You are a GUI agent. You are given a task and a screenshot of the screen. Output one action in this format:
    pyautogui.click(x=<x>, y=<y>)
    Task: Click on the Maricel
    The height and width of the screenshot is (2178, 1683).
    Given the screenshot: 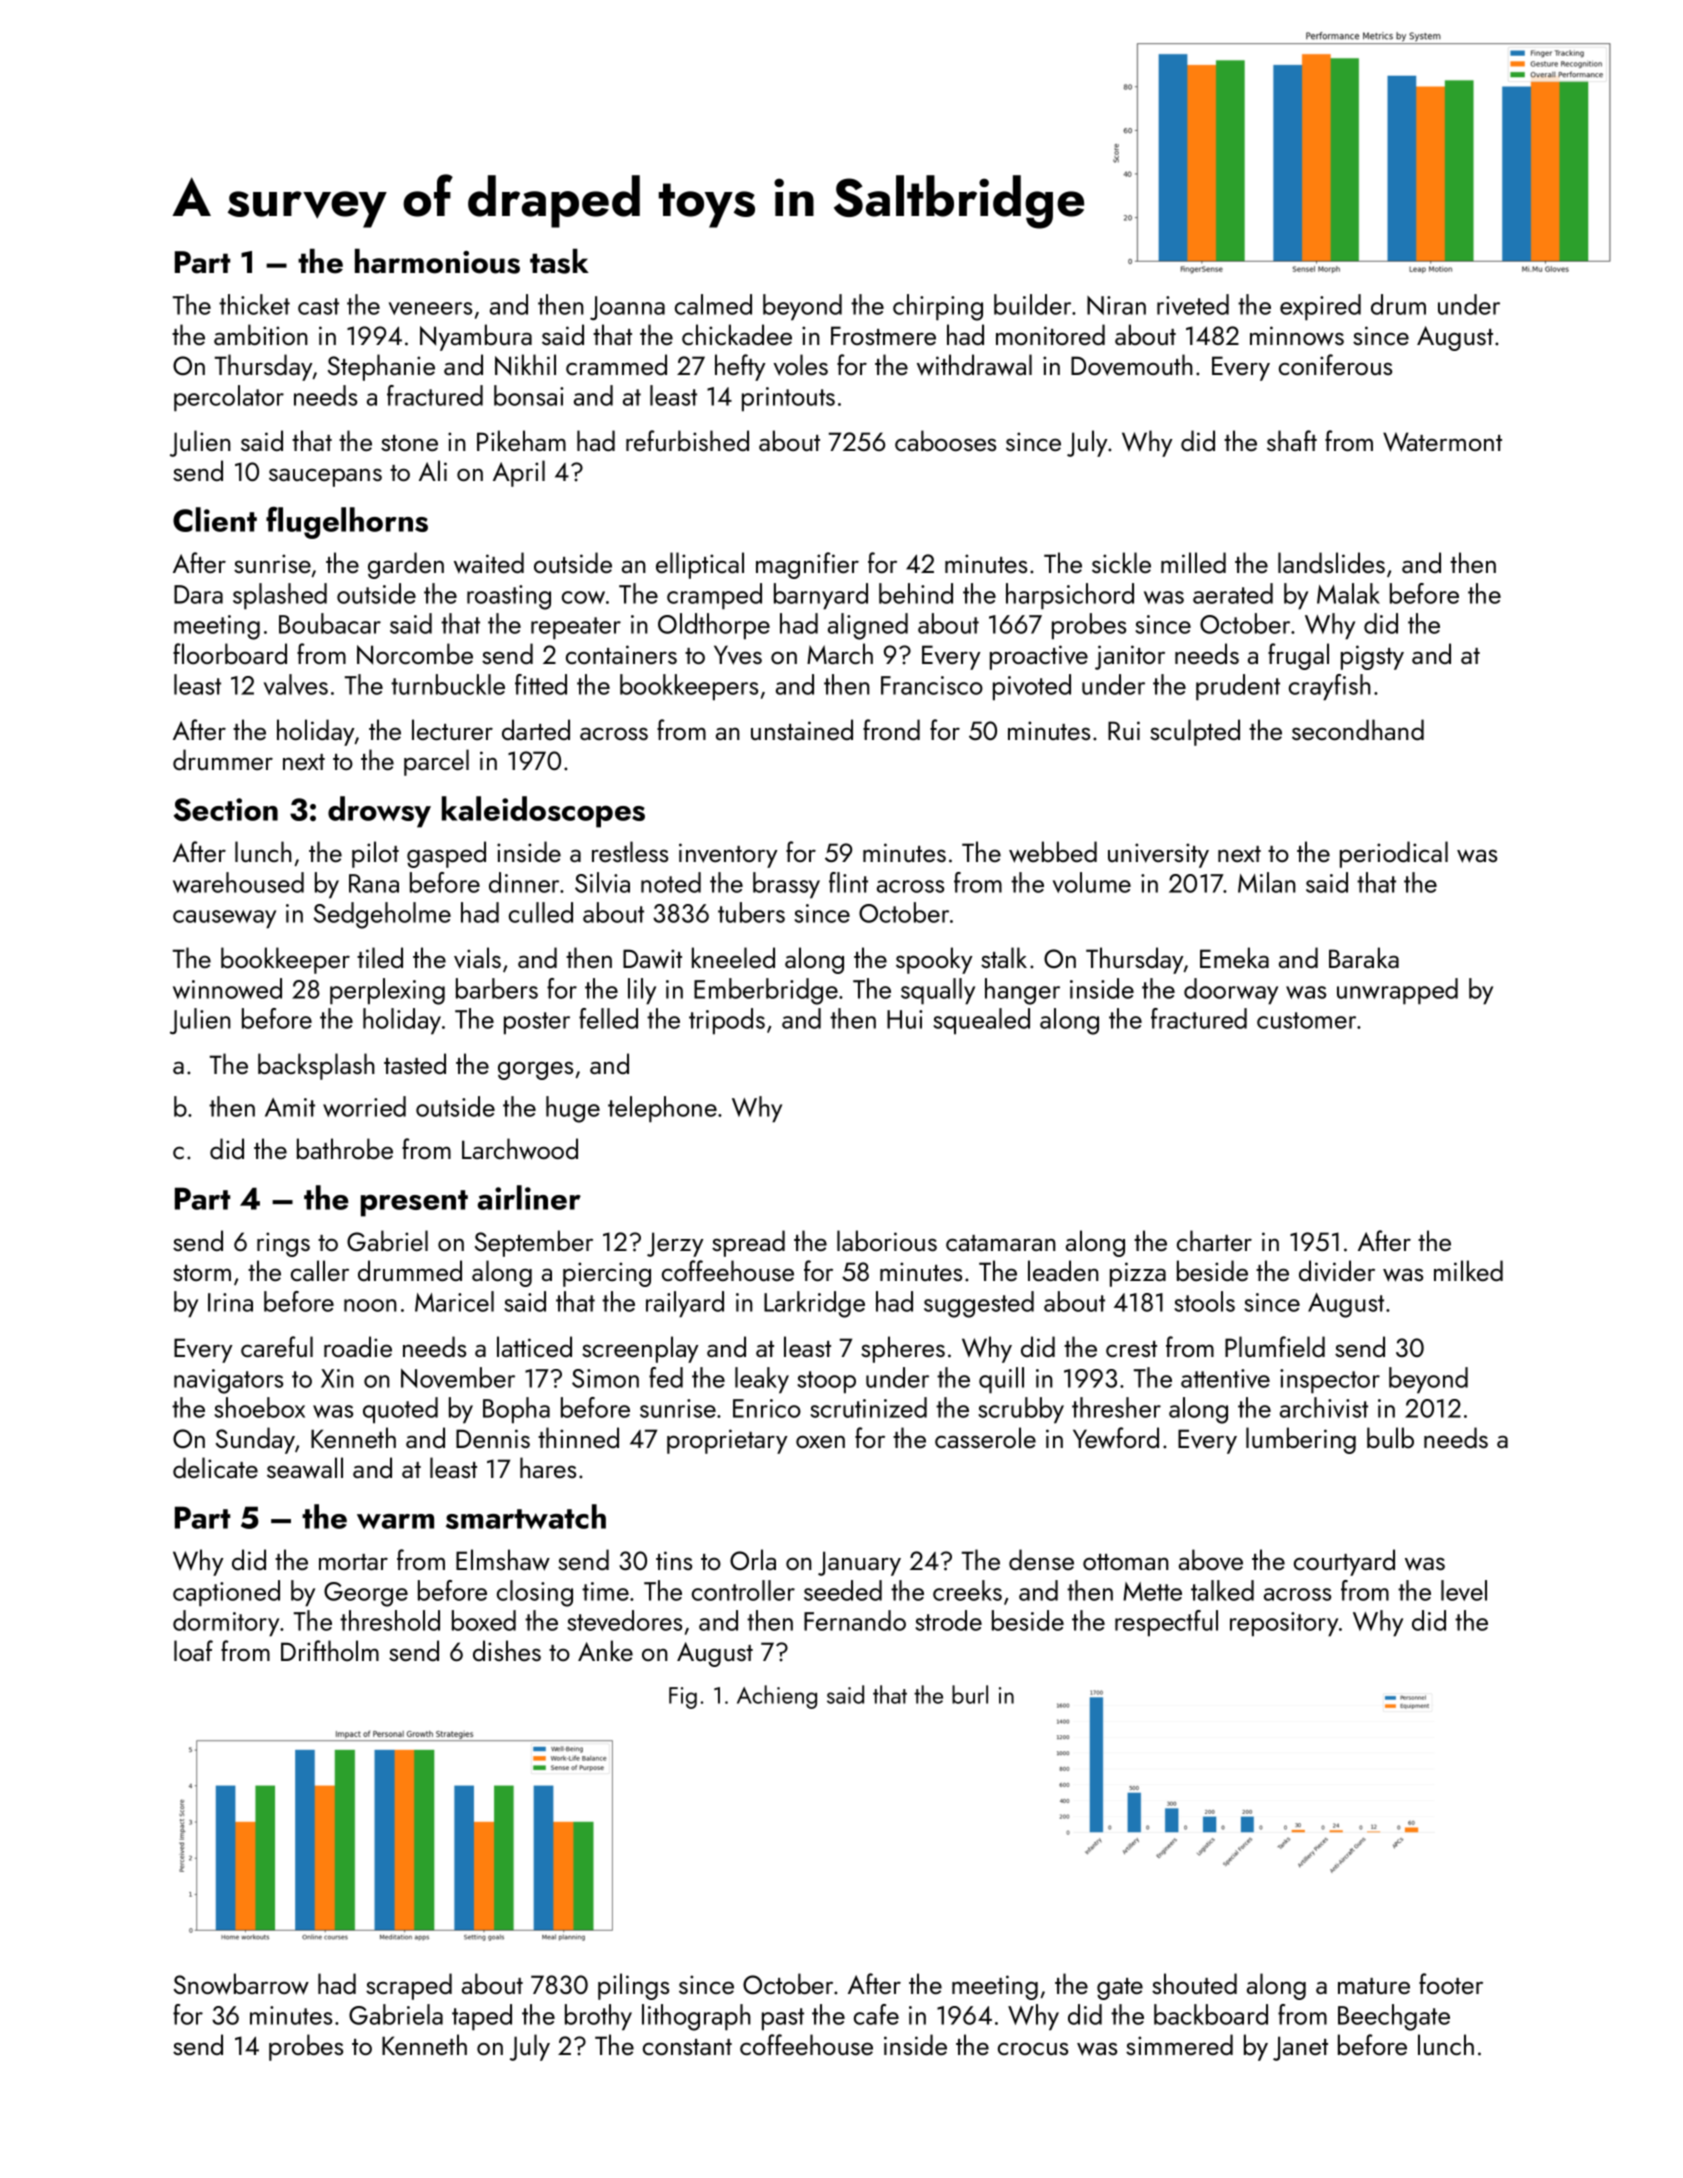 What is the action you would take?
    pyautogui.click(x=454, y=1301)
